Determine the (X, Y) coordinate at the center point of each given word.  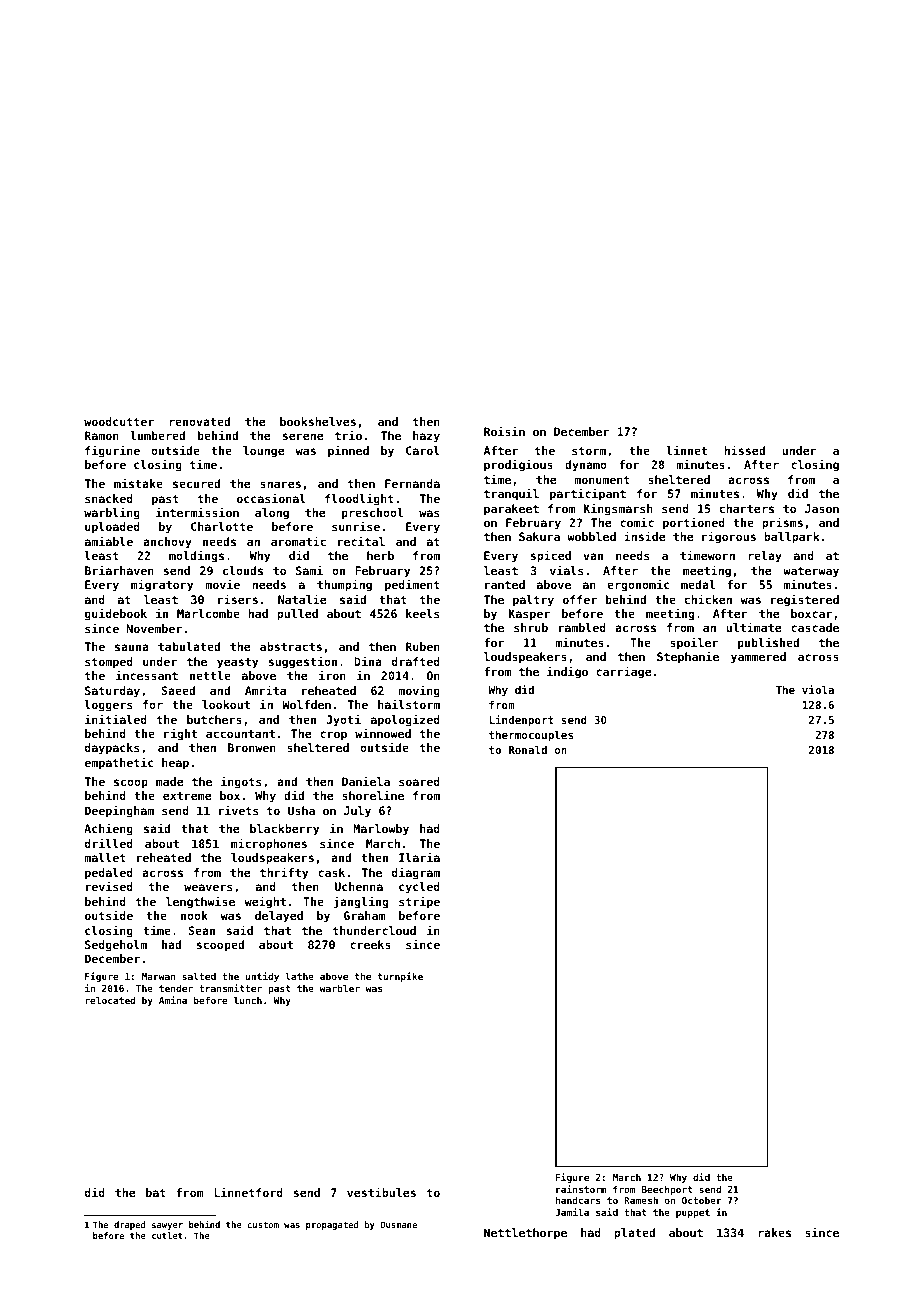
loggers (108, 706)
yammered (758, 658)
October (702, 1200)
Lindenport (521, 721)
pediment (412, 585)
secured (196, 483)
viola (818, 689)
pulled (297, 615)
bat (156, 1192)
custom (263, 1225)
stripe (419, 902)
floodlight (359, 499)
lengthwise (200, 902)
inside (644, 536)
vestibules (381, 1192)
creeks (370, 944)
